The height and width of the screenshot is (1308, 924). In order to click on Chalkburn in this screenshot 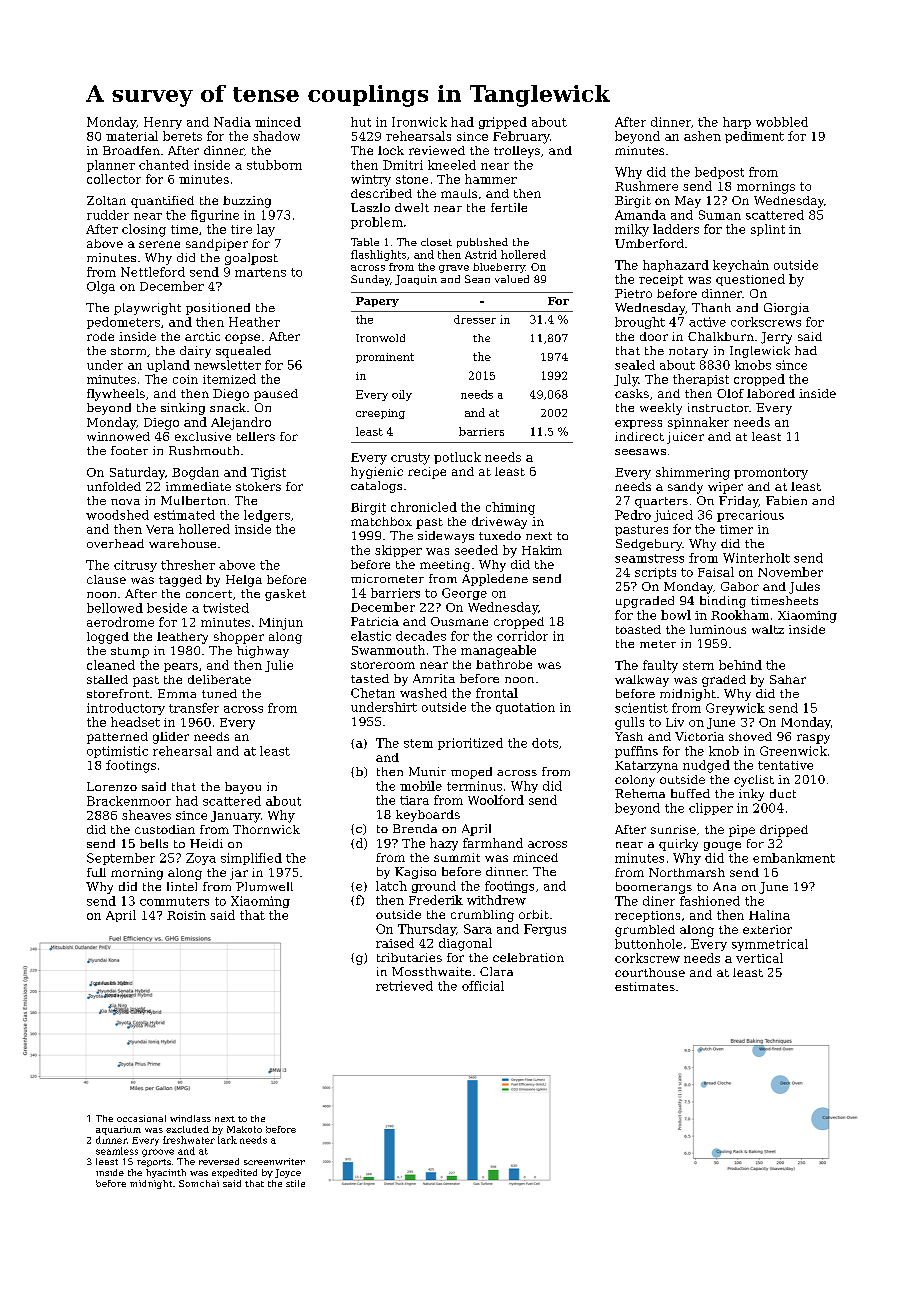, I will do `click(721, 336)`.
